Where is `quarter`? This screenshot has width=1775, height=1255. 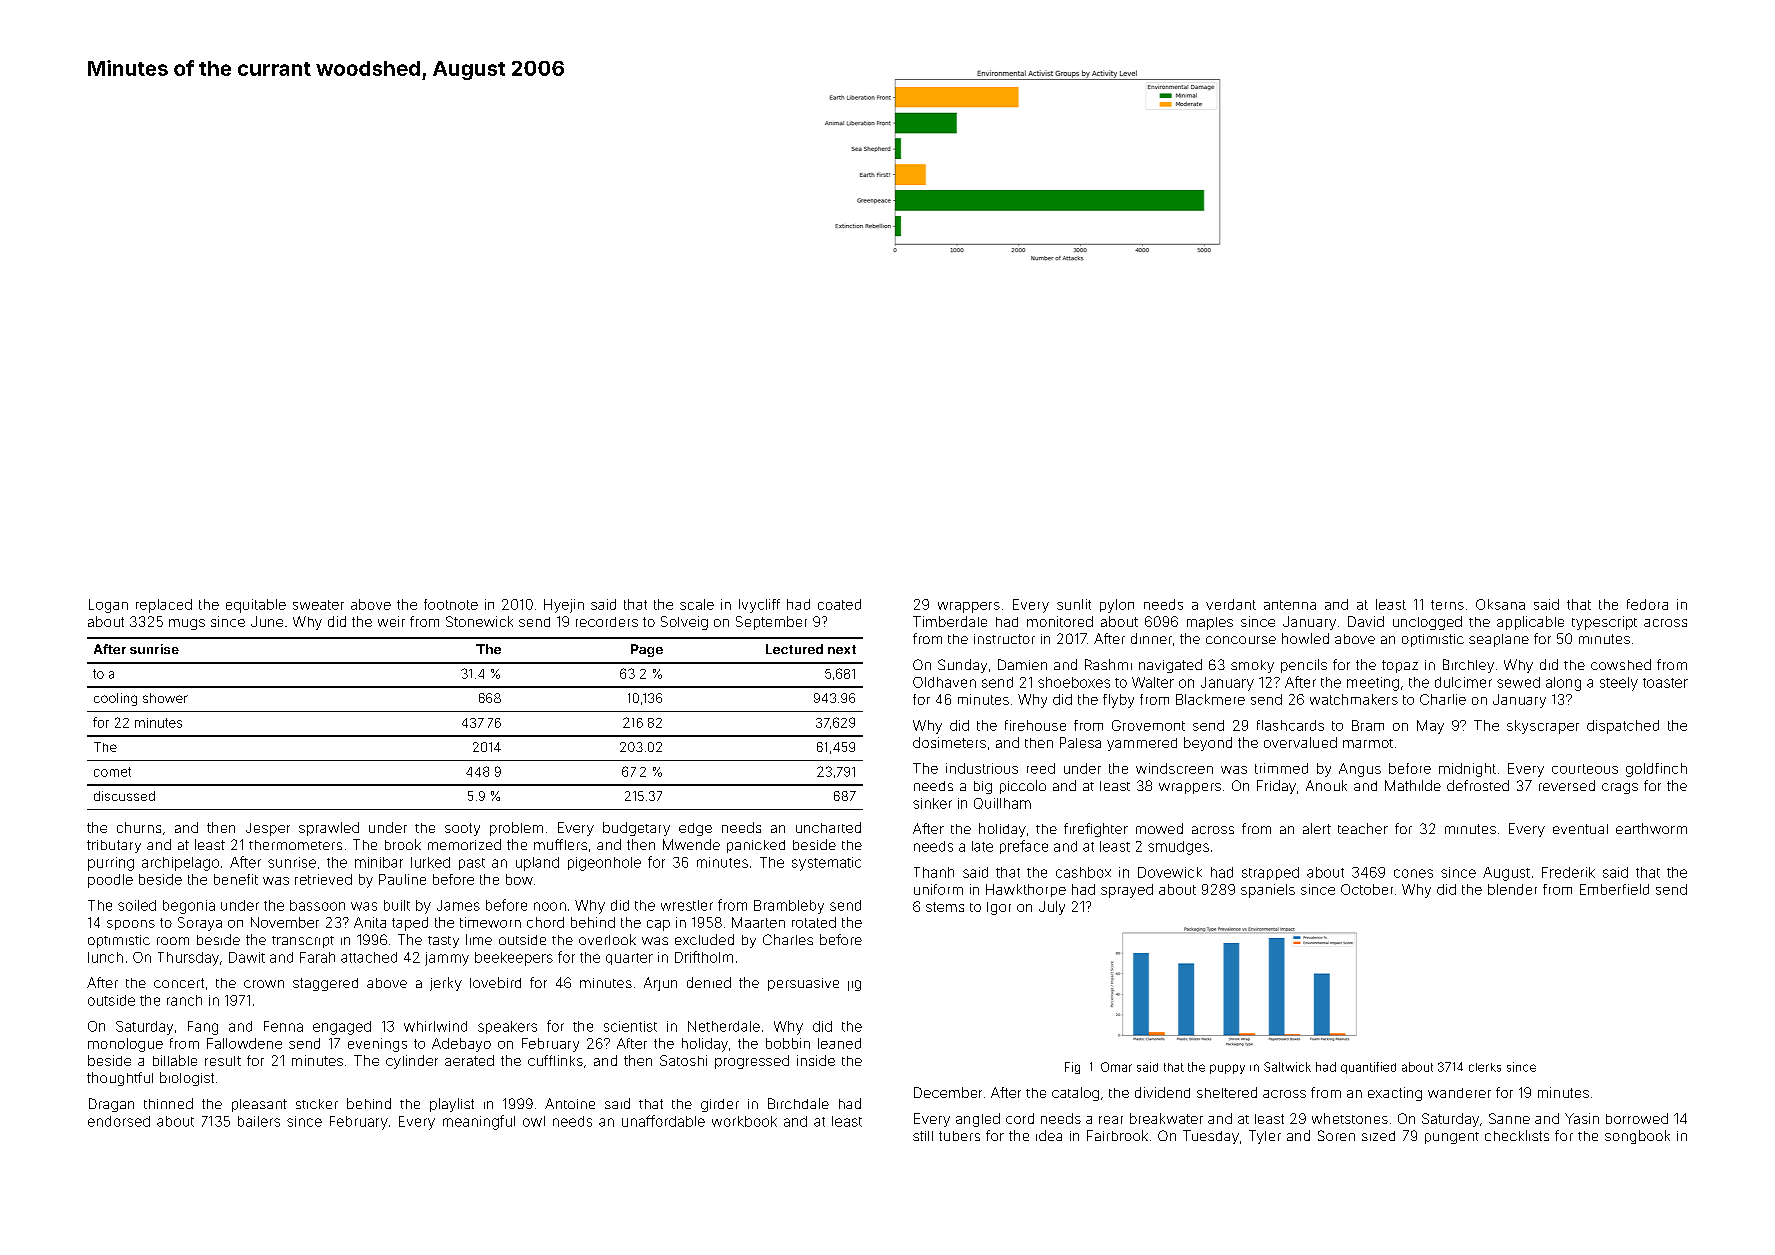
quarter is located at coordinates (629, 959).
